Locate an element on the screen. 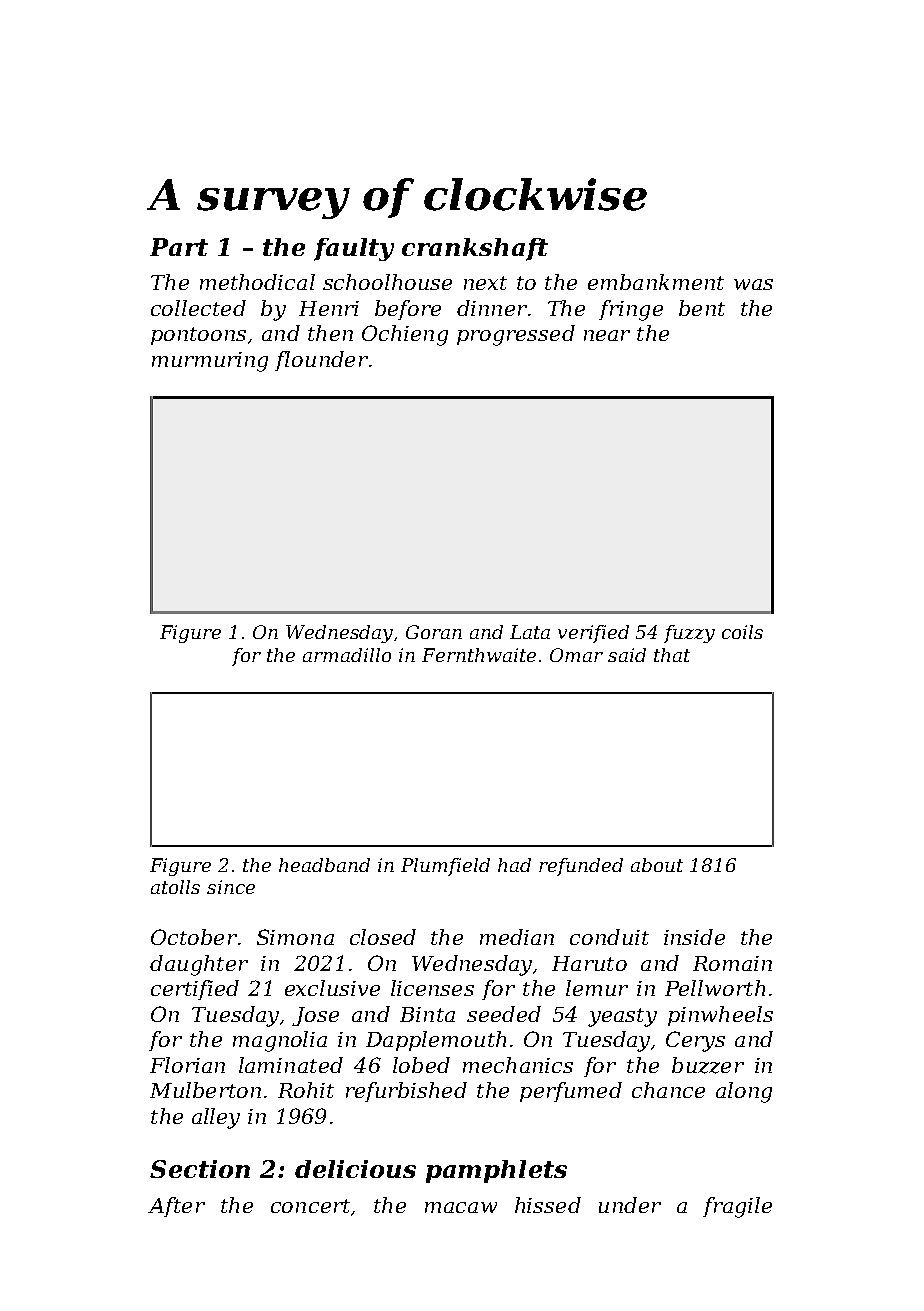  Fernthwaite is located at coordinates (479, 655).
